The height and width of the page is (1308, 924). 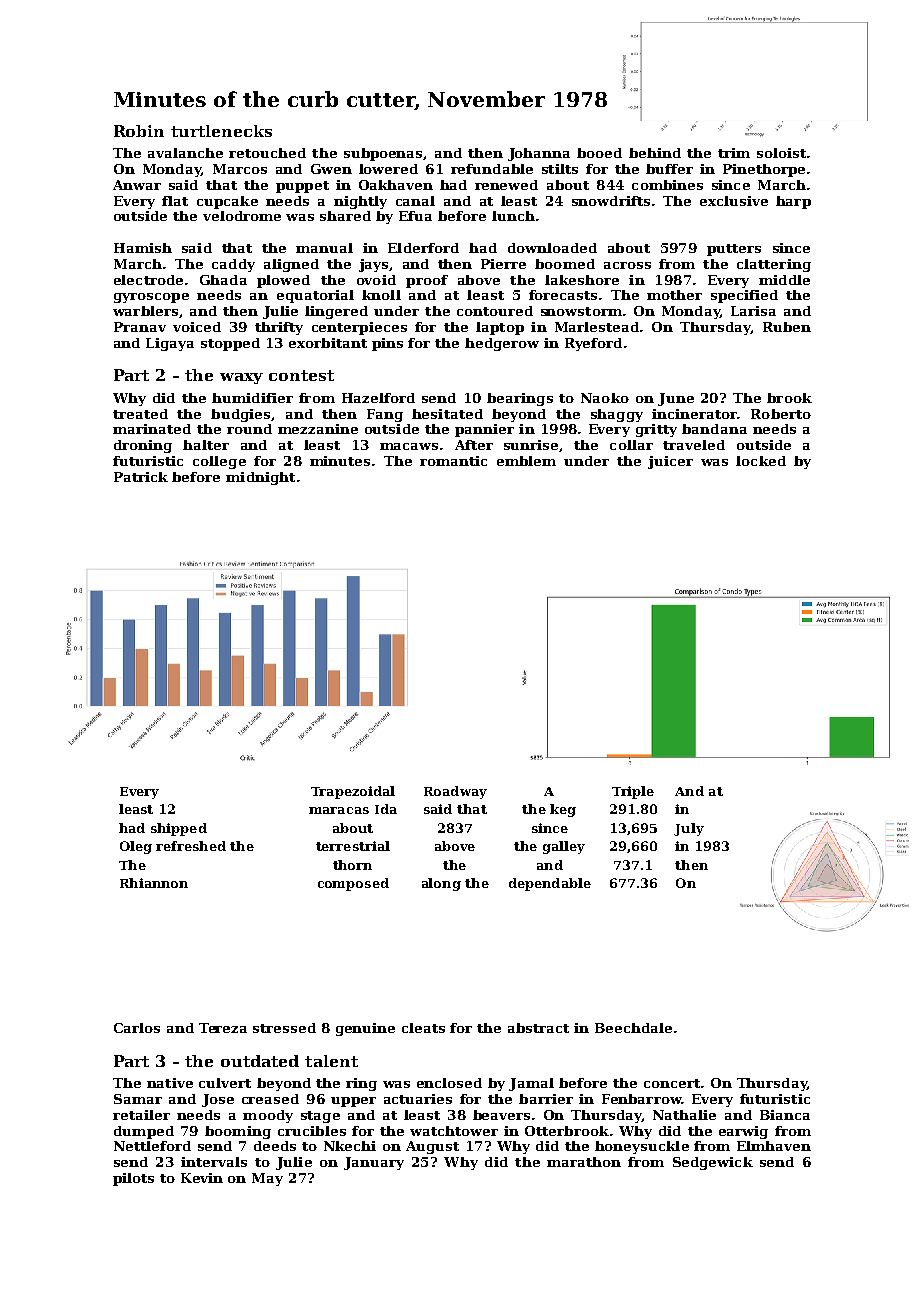 What do you see at coordinates (633, 792) in the page?
I see `Triple` at bounding box center [633, 792].
